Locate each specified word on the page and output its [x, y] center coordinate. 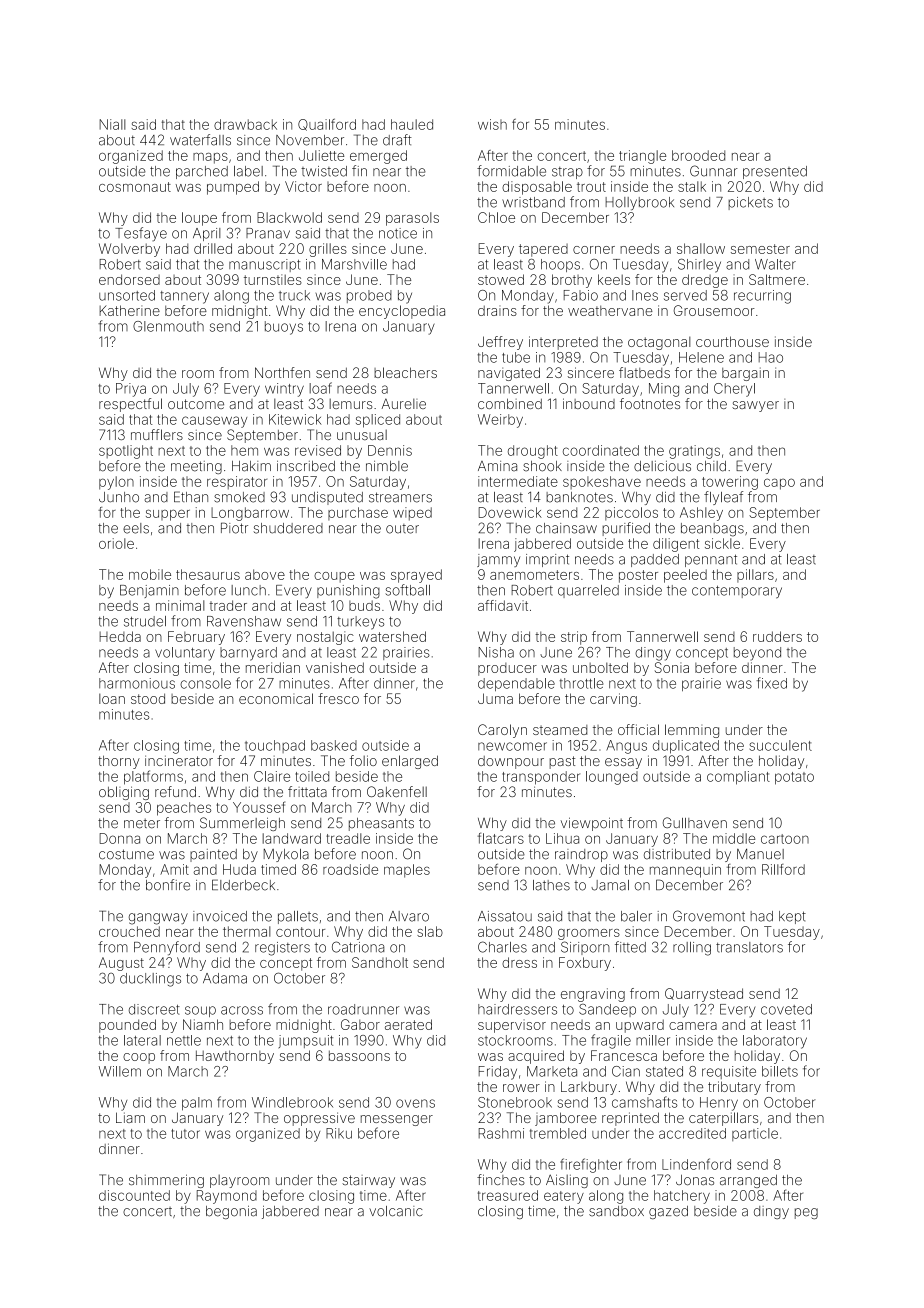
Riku [339, 1133]
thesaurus [208, 574]
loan [112, 698]
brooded [698, 155]
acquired [536, 1057]
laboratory [775, 1042]
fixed [772, 683]
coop [139, 1058]
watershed [392, 636]
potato [794, 778]
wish [492, 124]
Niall [112, 124]
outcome [196, 404]
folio [363, 760]
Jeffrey [500, 343]
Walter [775, 264]
